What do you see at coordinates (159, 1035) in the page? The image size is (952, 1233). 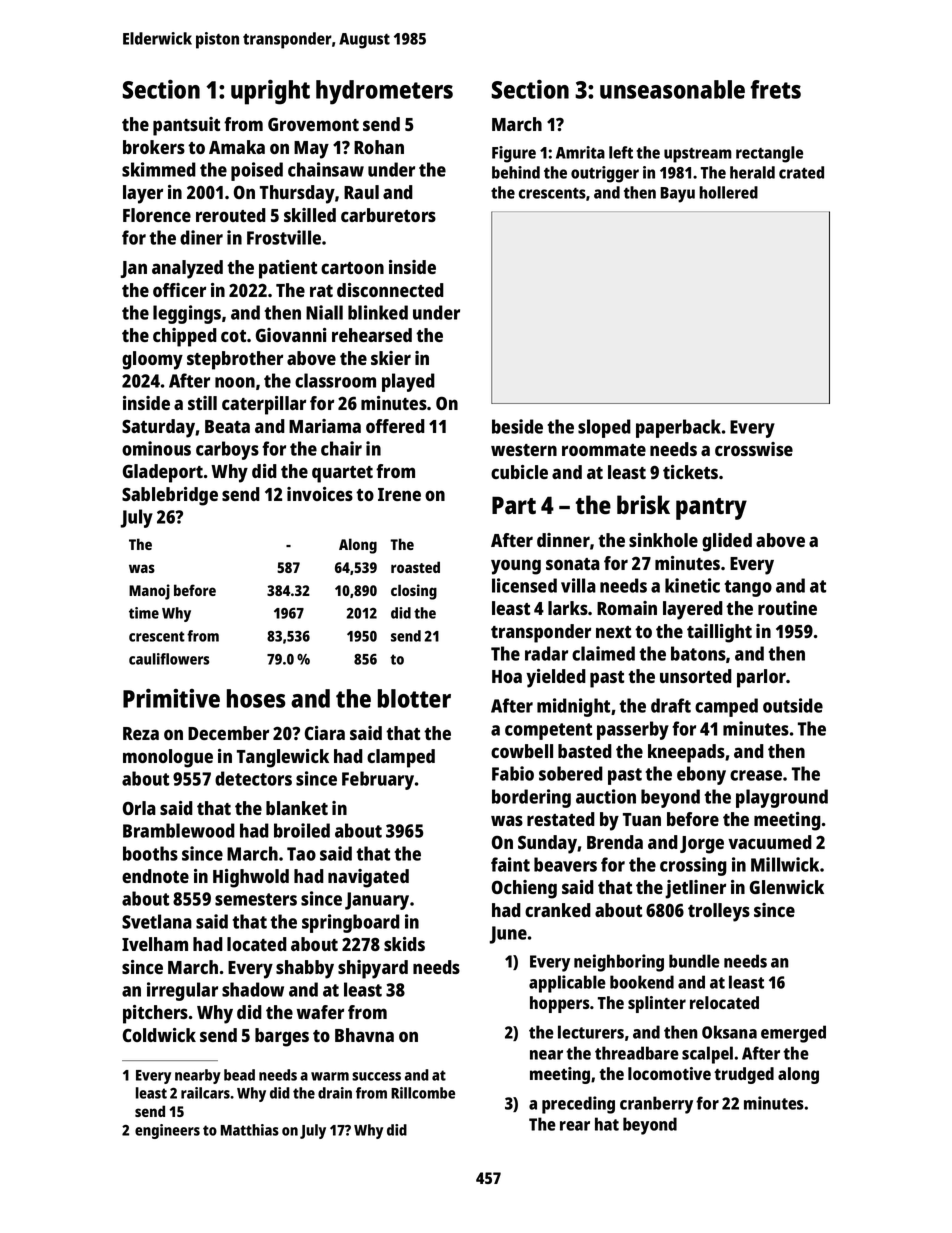 I see `Coldwick` at bounding box center [159, 1035].
